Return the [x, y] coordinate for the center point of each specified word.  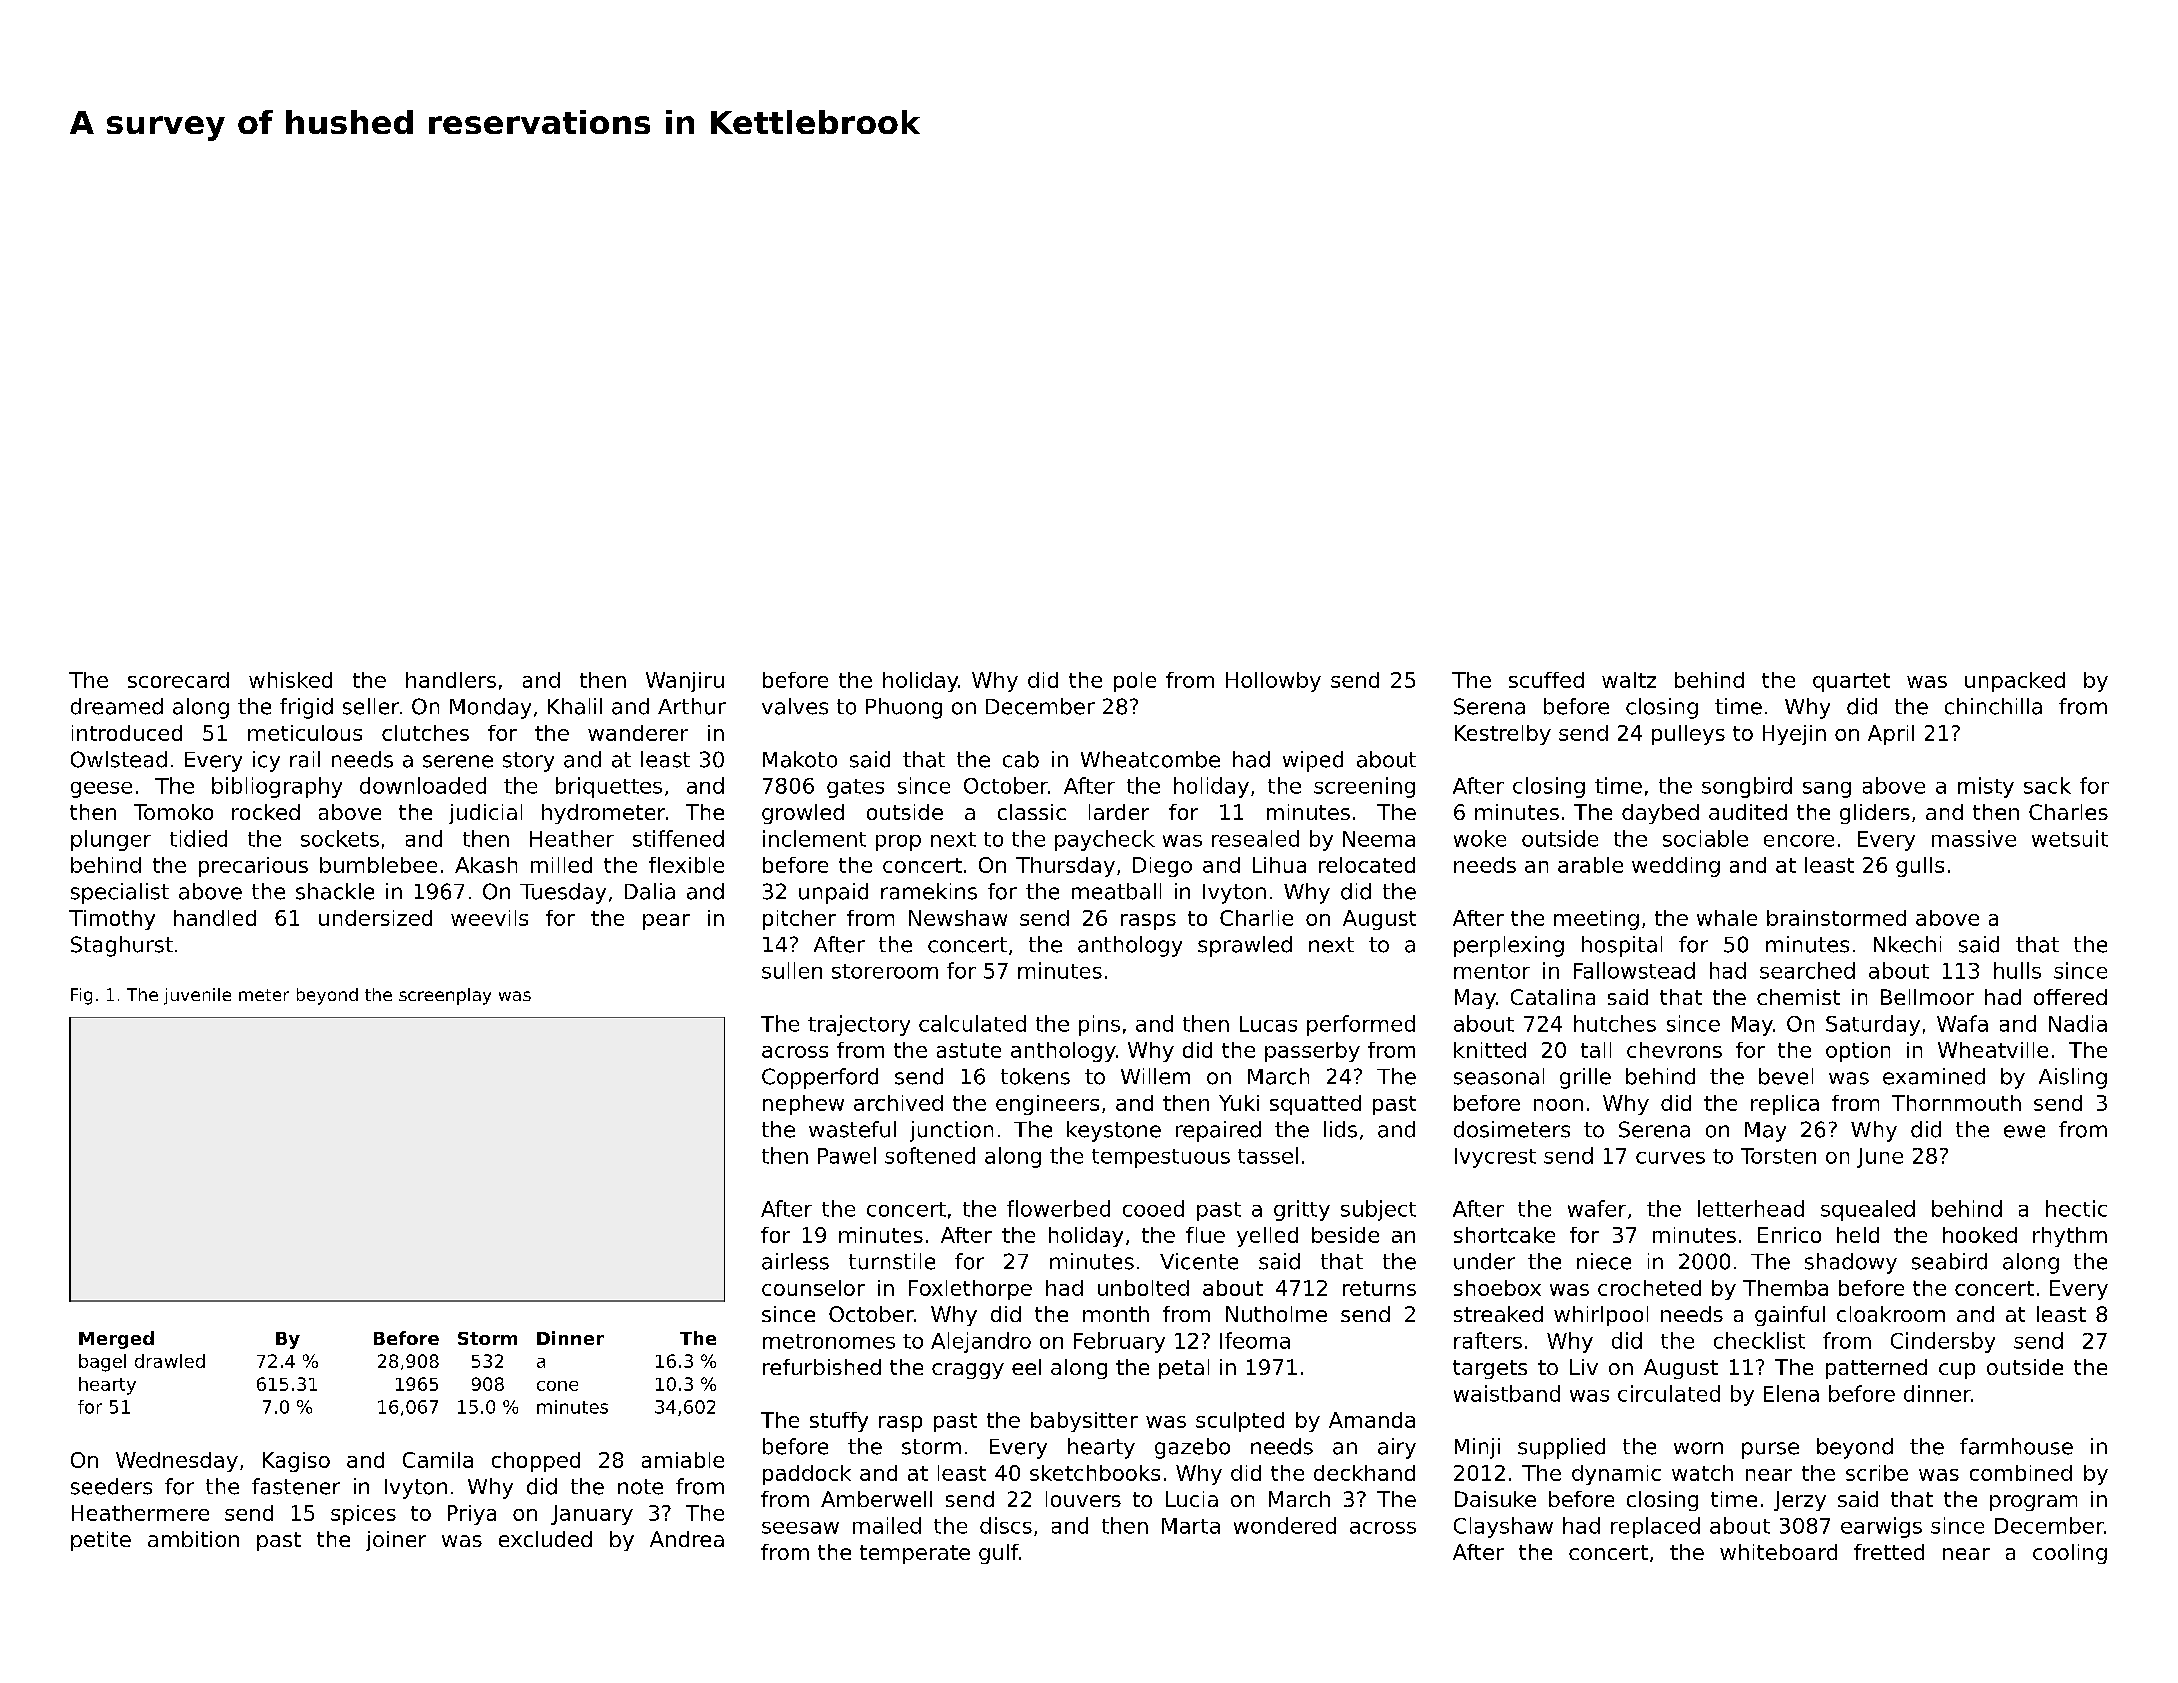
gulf [999, 1554]
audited [1748, 812]
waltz [1629, 680]
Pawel [847, 1155]
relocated [1367, 865]
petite [101, 1541]
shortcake [1504, 1235]
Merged [116, 1340]
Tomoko [173, 812]
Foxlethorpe [970, 1290]
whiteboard [1778, 1552]
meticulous [305, 733]
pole [1135, 682]
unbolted [1143, 1288]
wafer [1597, 1208]
